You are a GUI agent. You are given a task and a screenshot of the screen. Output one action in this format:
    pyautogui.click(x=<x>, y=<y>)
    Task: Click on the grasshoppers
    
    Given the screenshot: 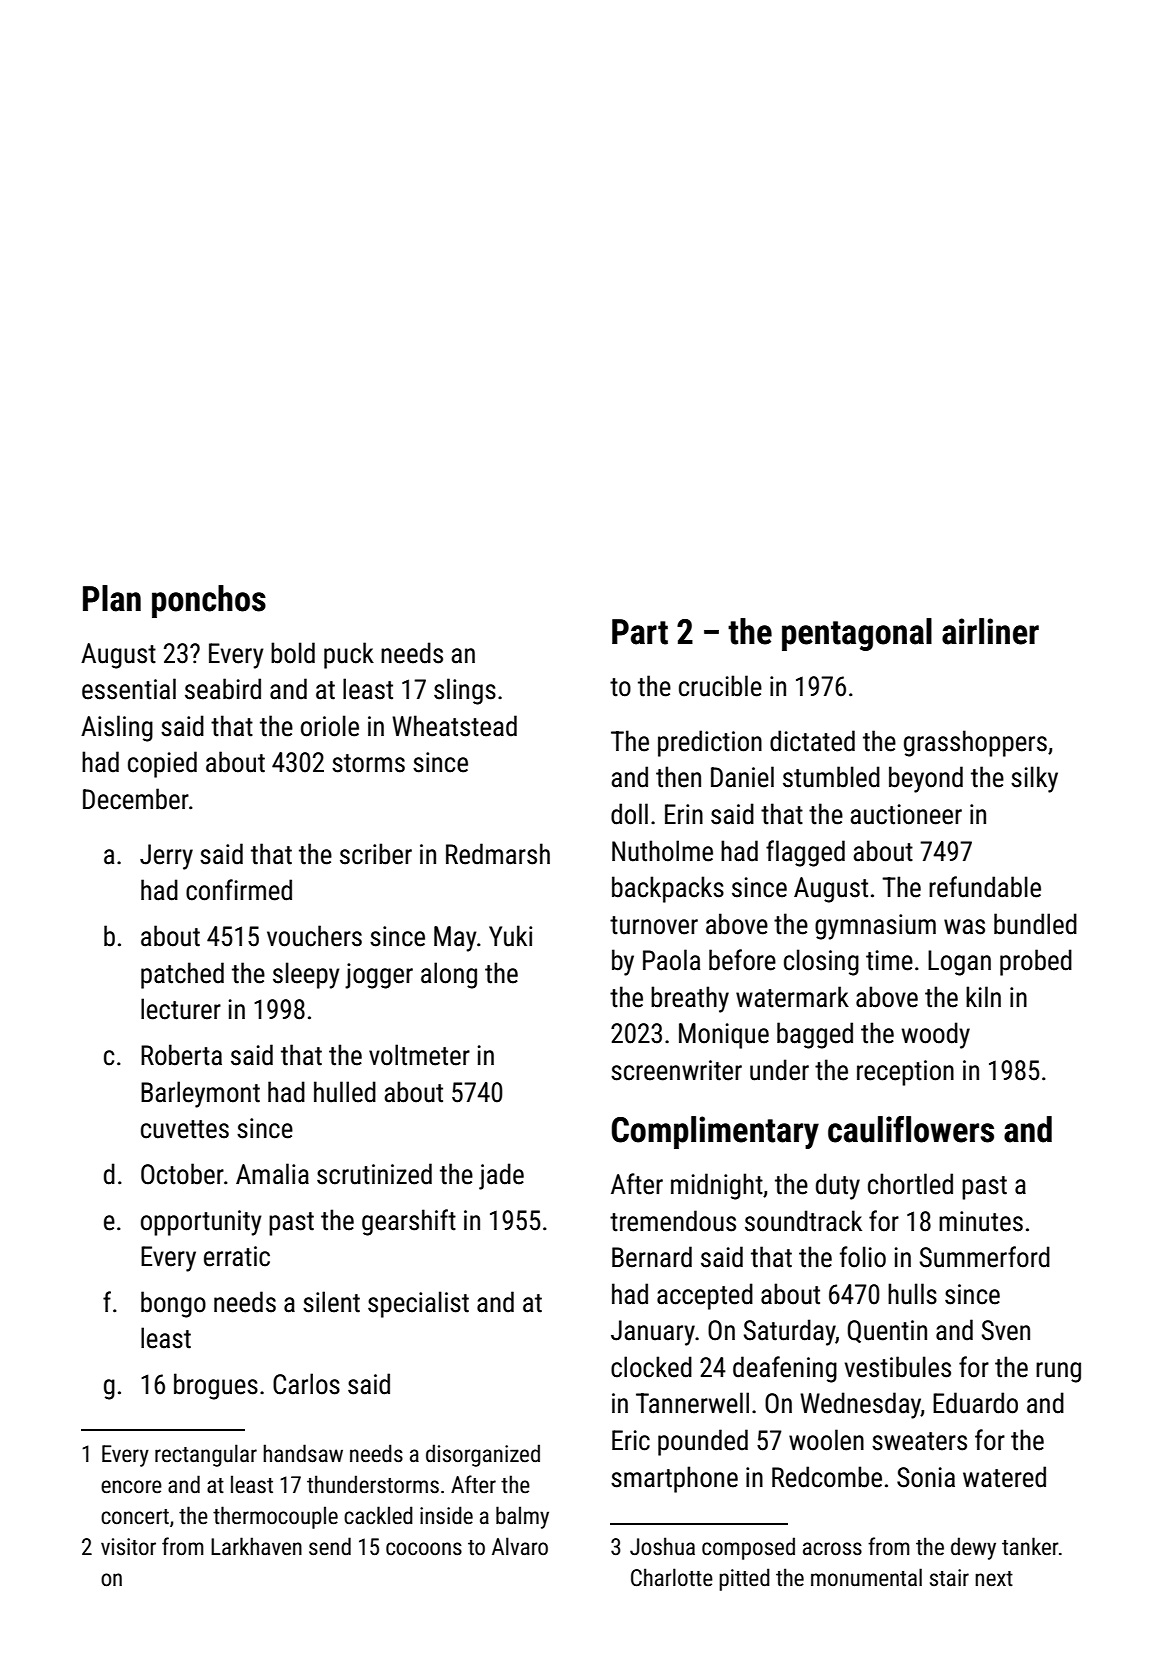 What is the action you would take?
    pyautogui.click(x=975, y=743)
